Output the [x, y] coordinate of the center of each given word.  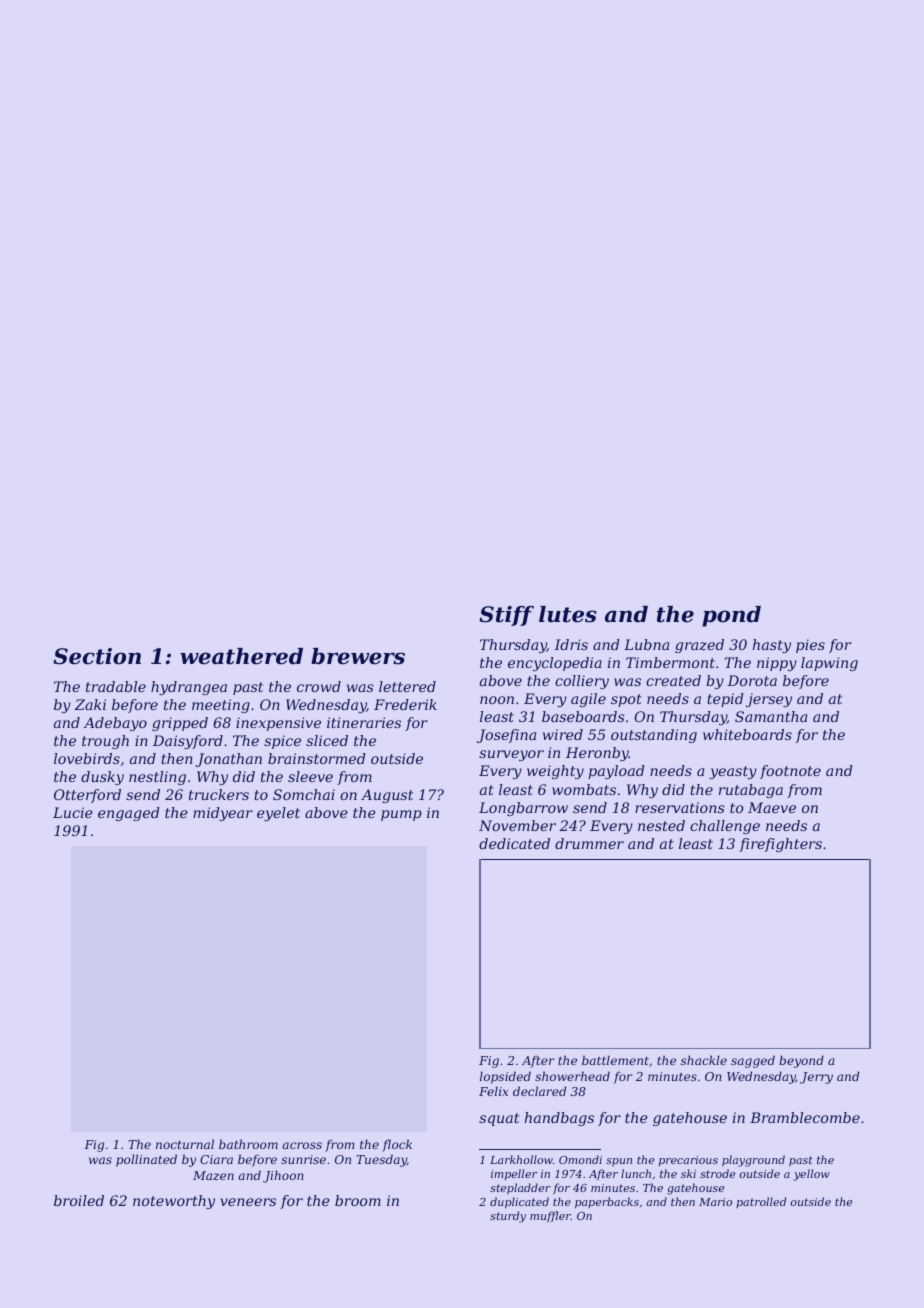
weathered [241, 656]
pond [731, 616]
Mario [715, 1202]
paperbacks [607, 1203]
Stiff [506, 616]
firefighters [780, 845]
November [517, 825]
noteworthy [174, 1202]
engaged [129, 814]
